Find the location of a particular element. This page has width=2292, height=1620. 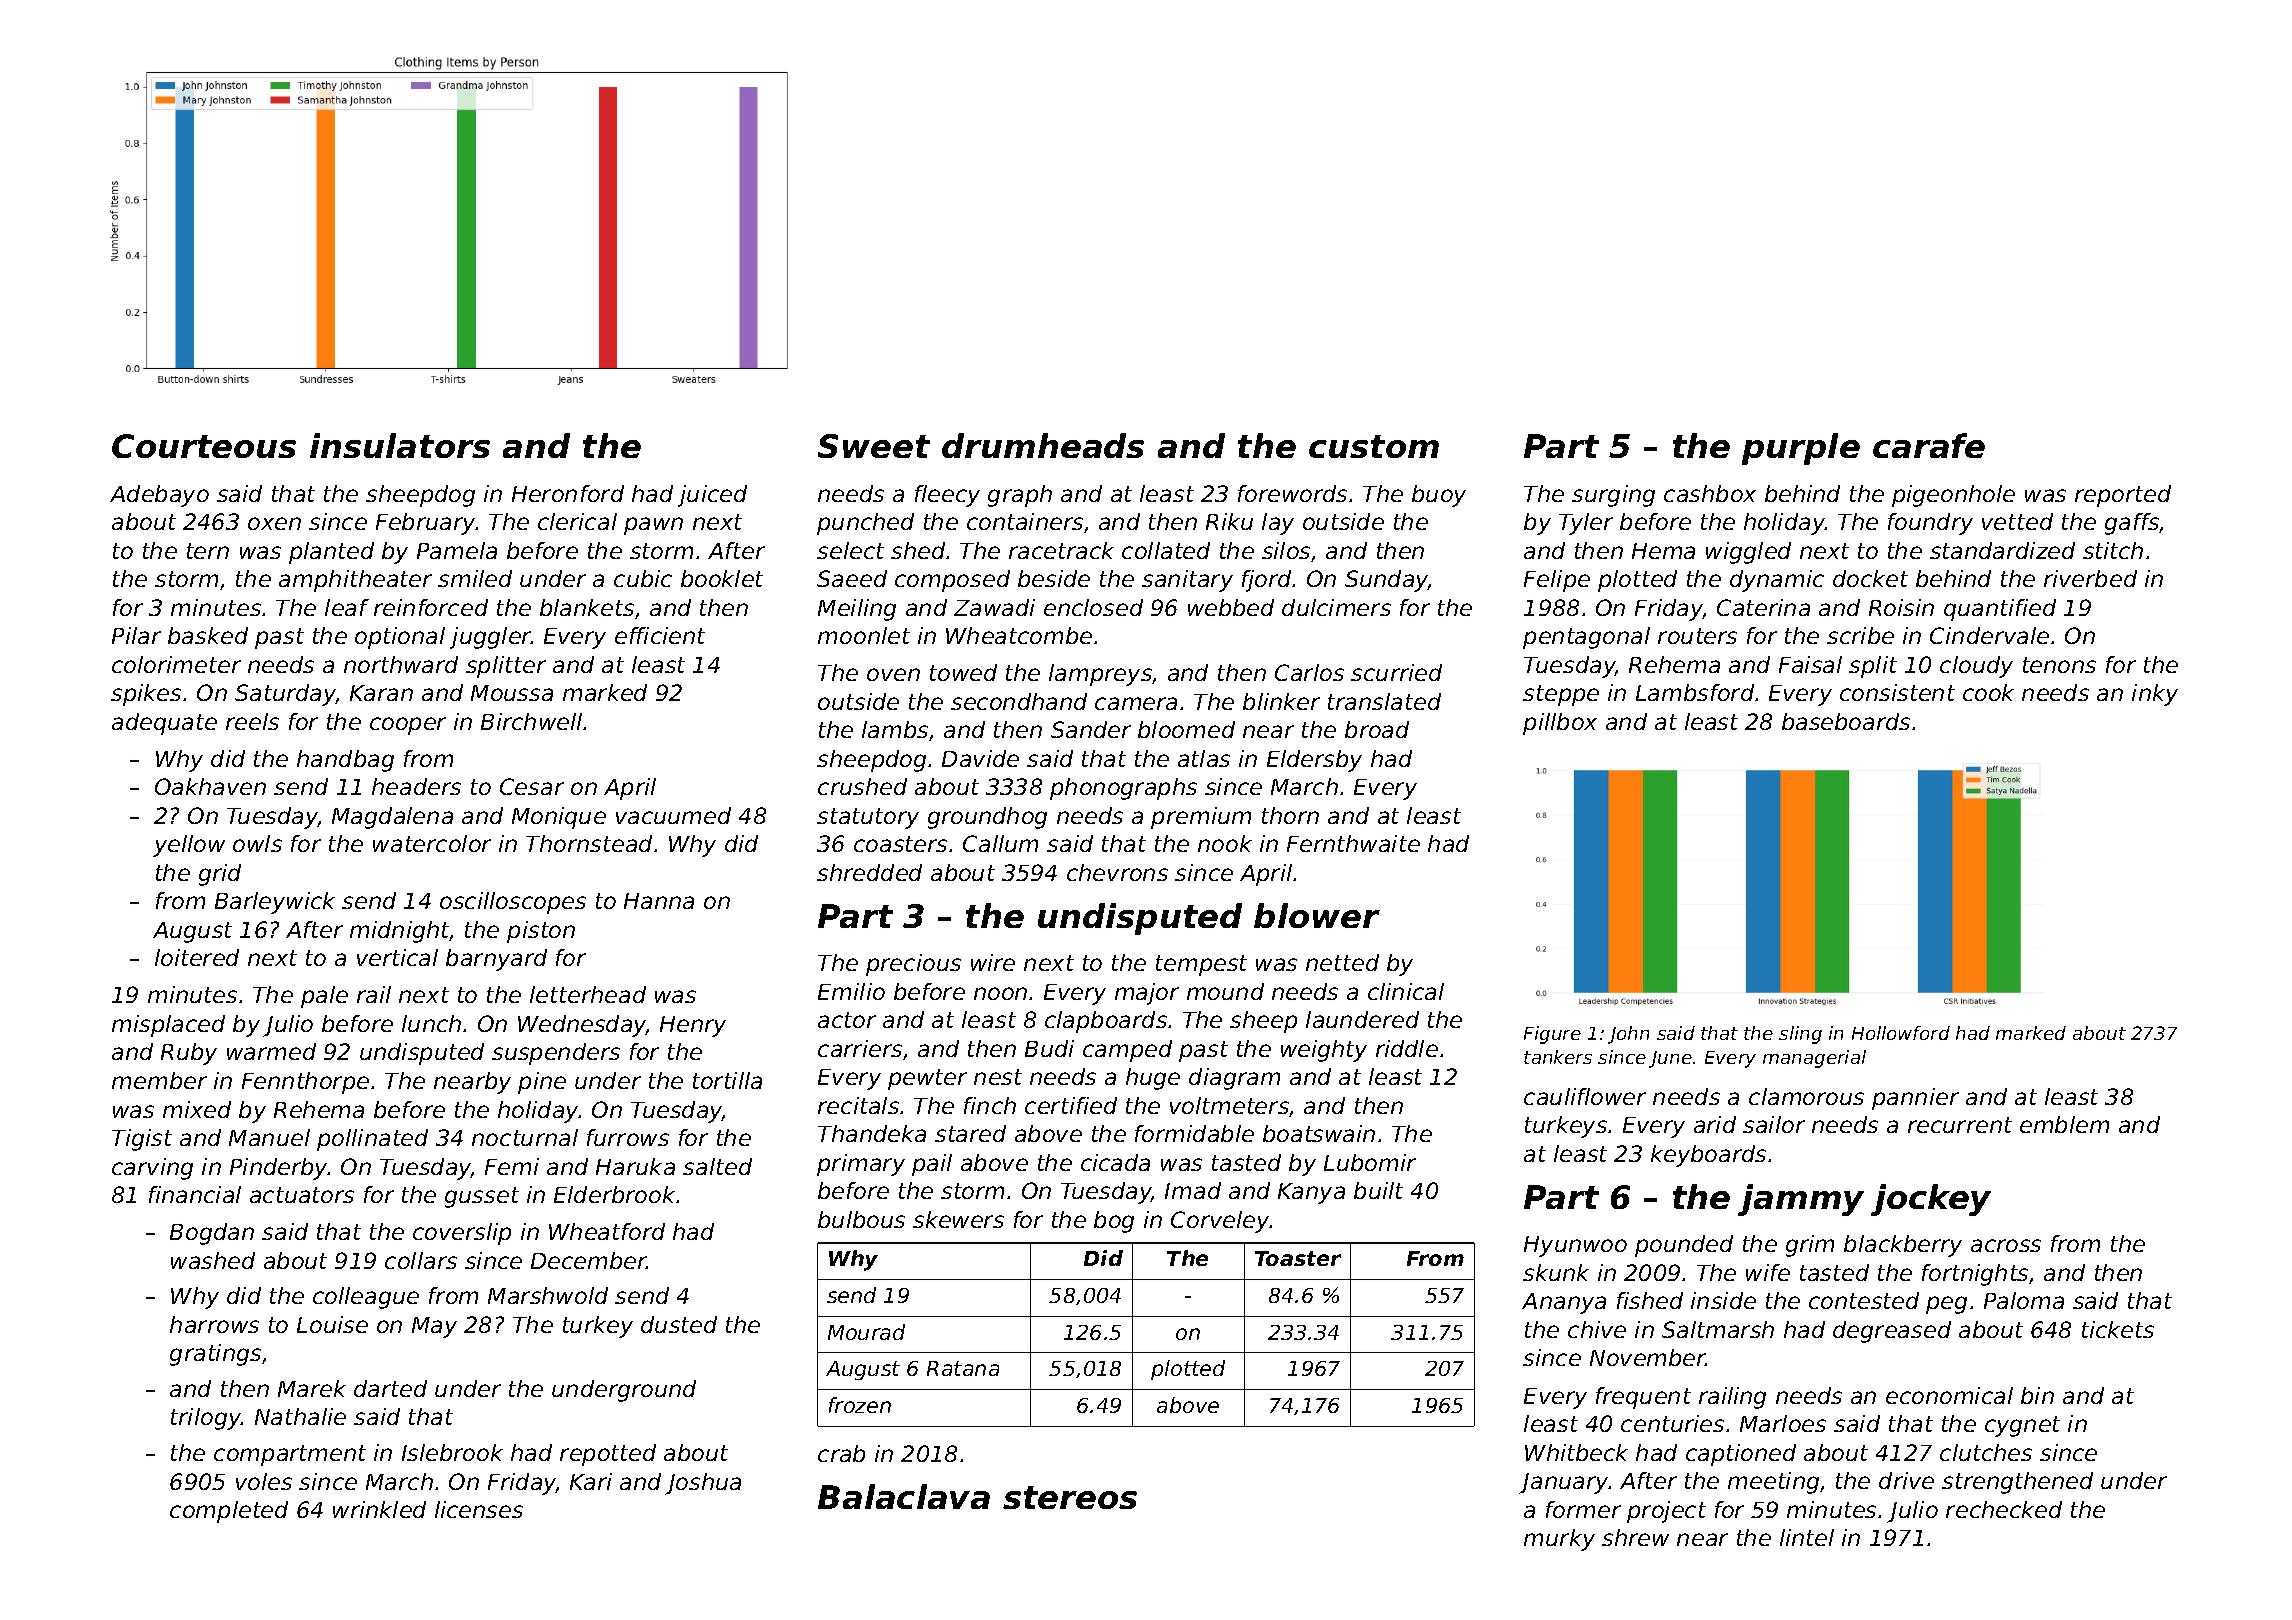

Hollowford is located at coordinates (1901, 1033).
